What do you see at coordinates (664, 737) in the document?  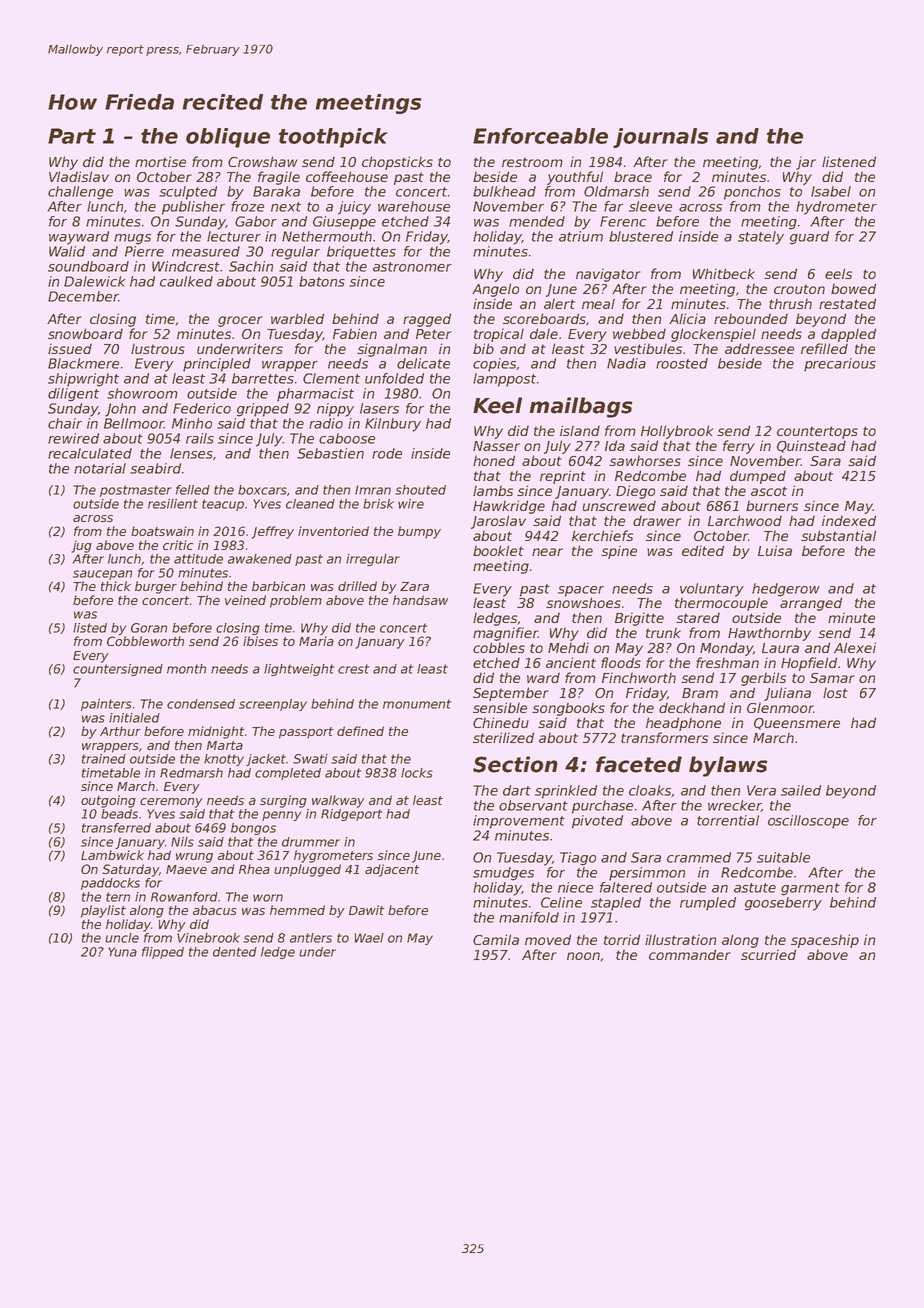 I see `transformers` at bounding box center [664, 737].
